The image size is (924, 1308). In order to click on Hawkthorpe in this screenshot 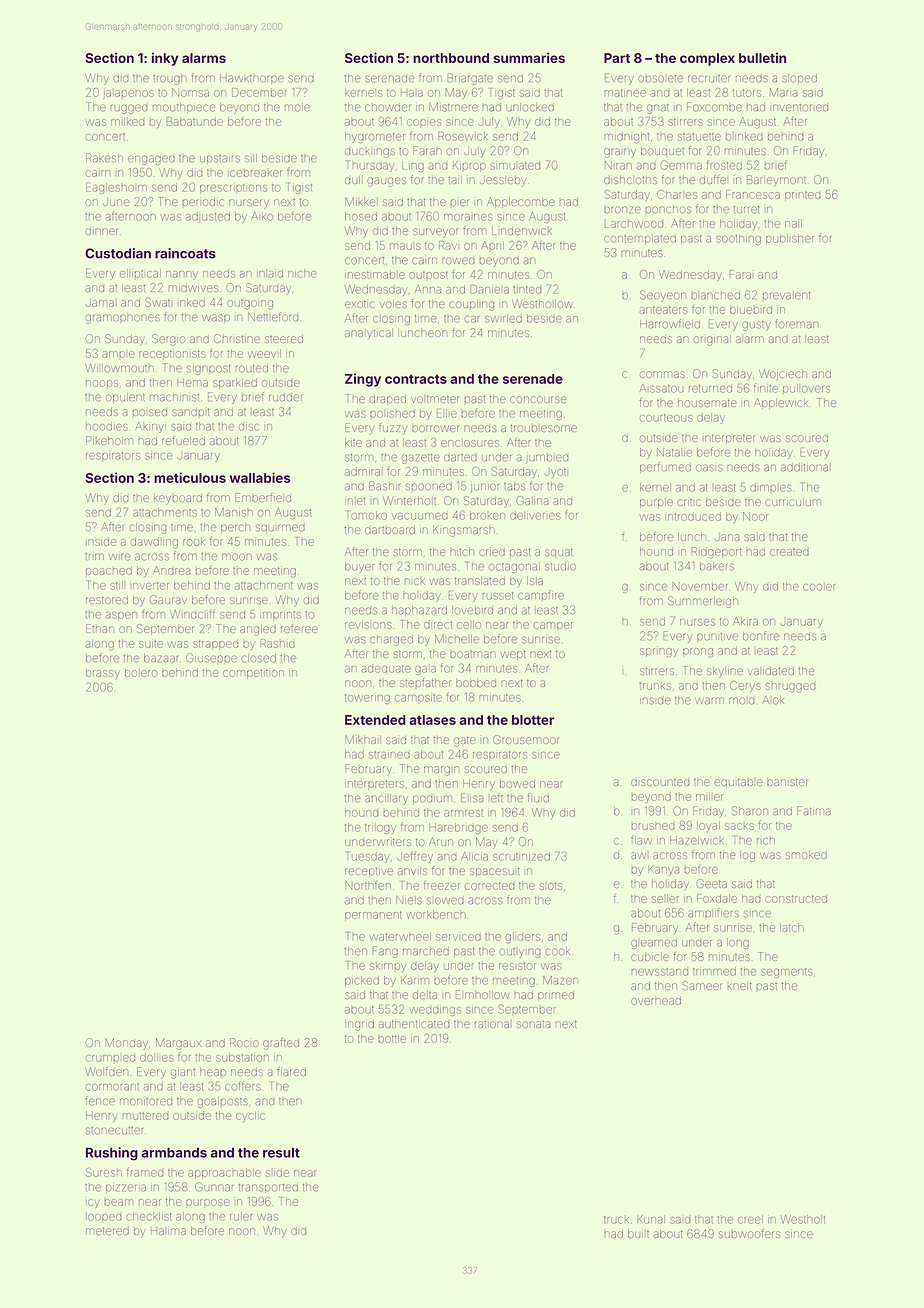, I will do `click(252, 79)`.
